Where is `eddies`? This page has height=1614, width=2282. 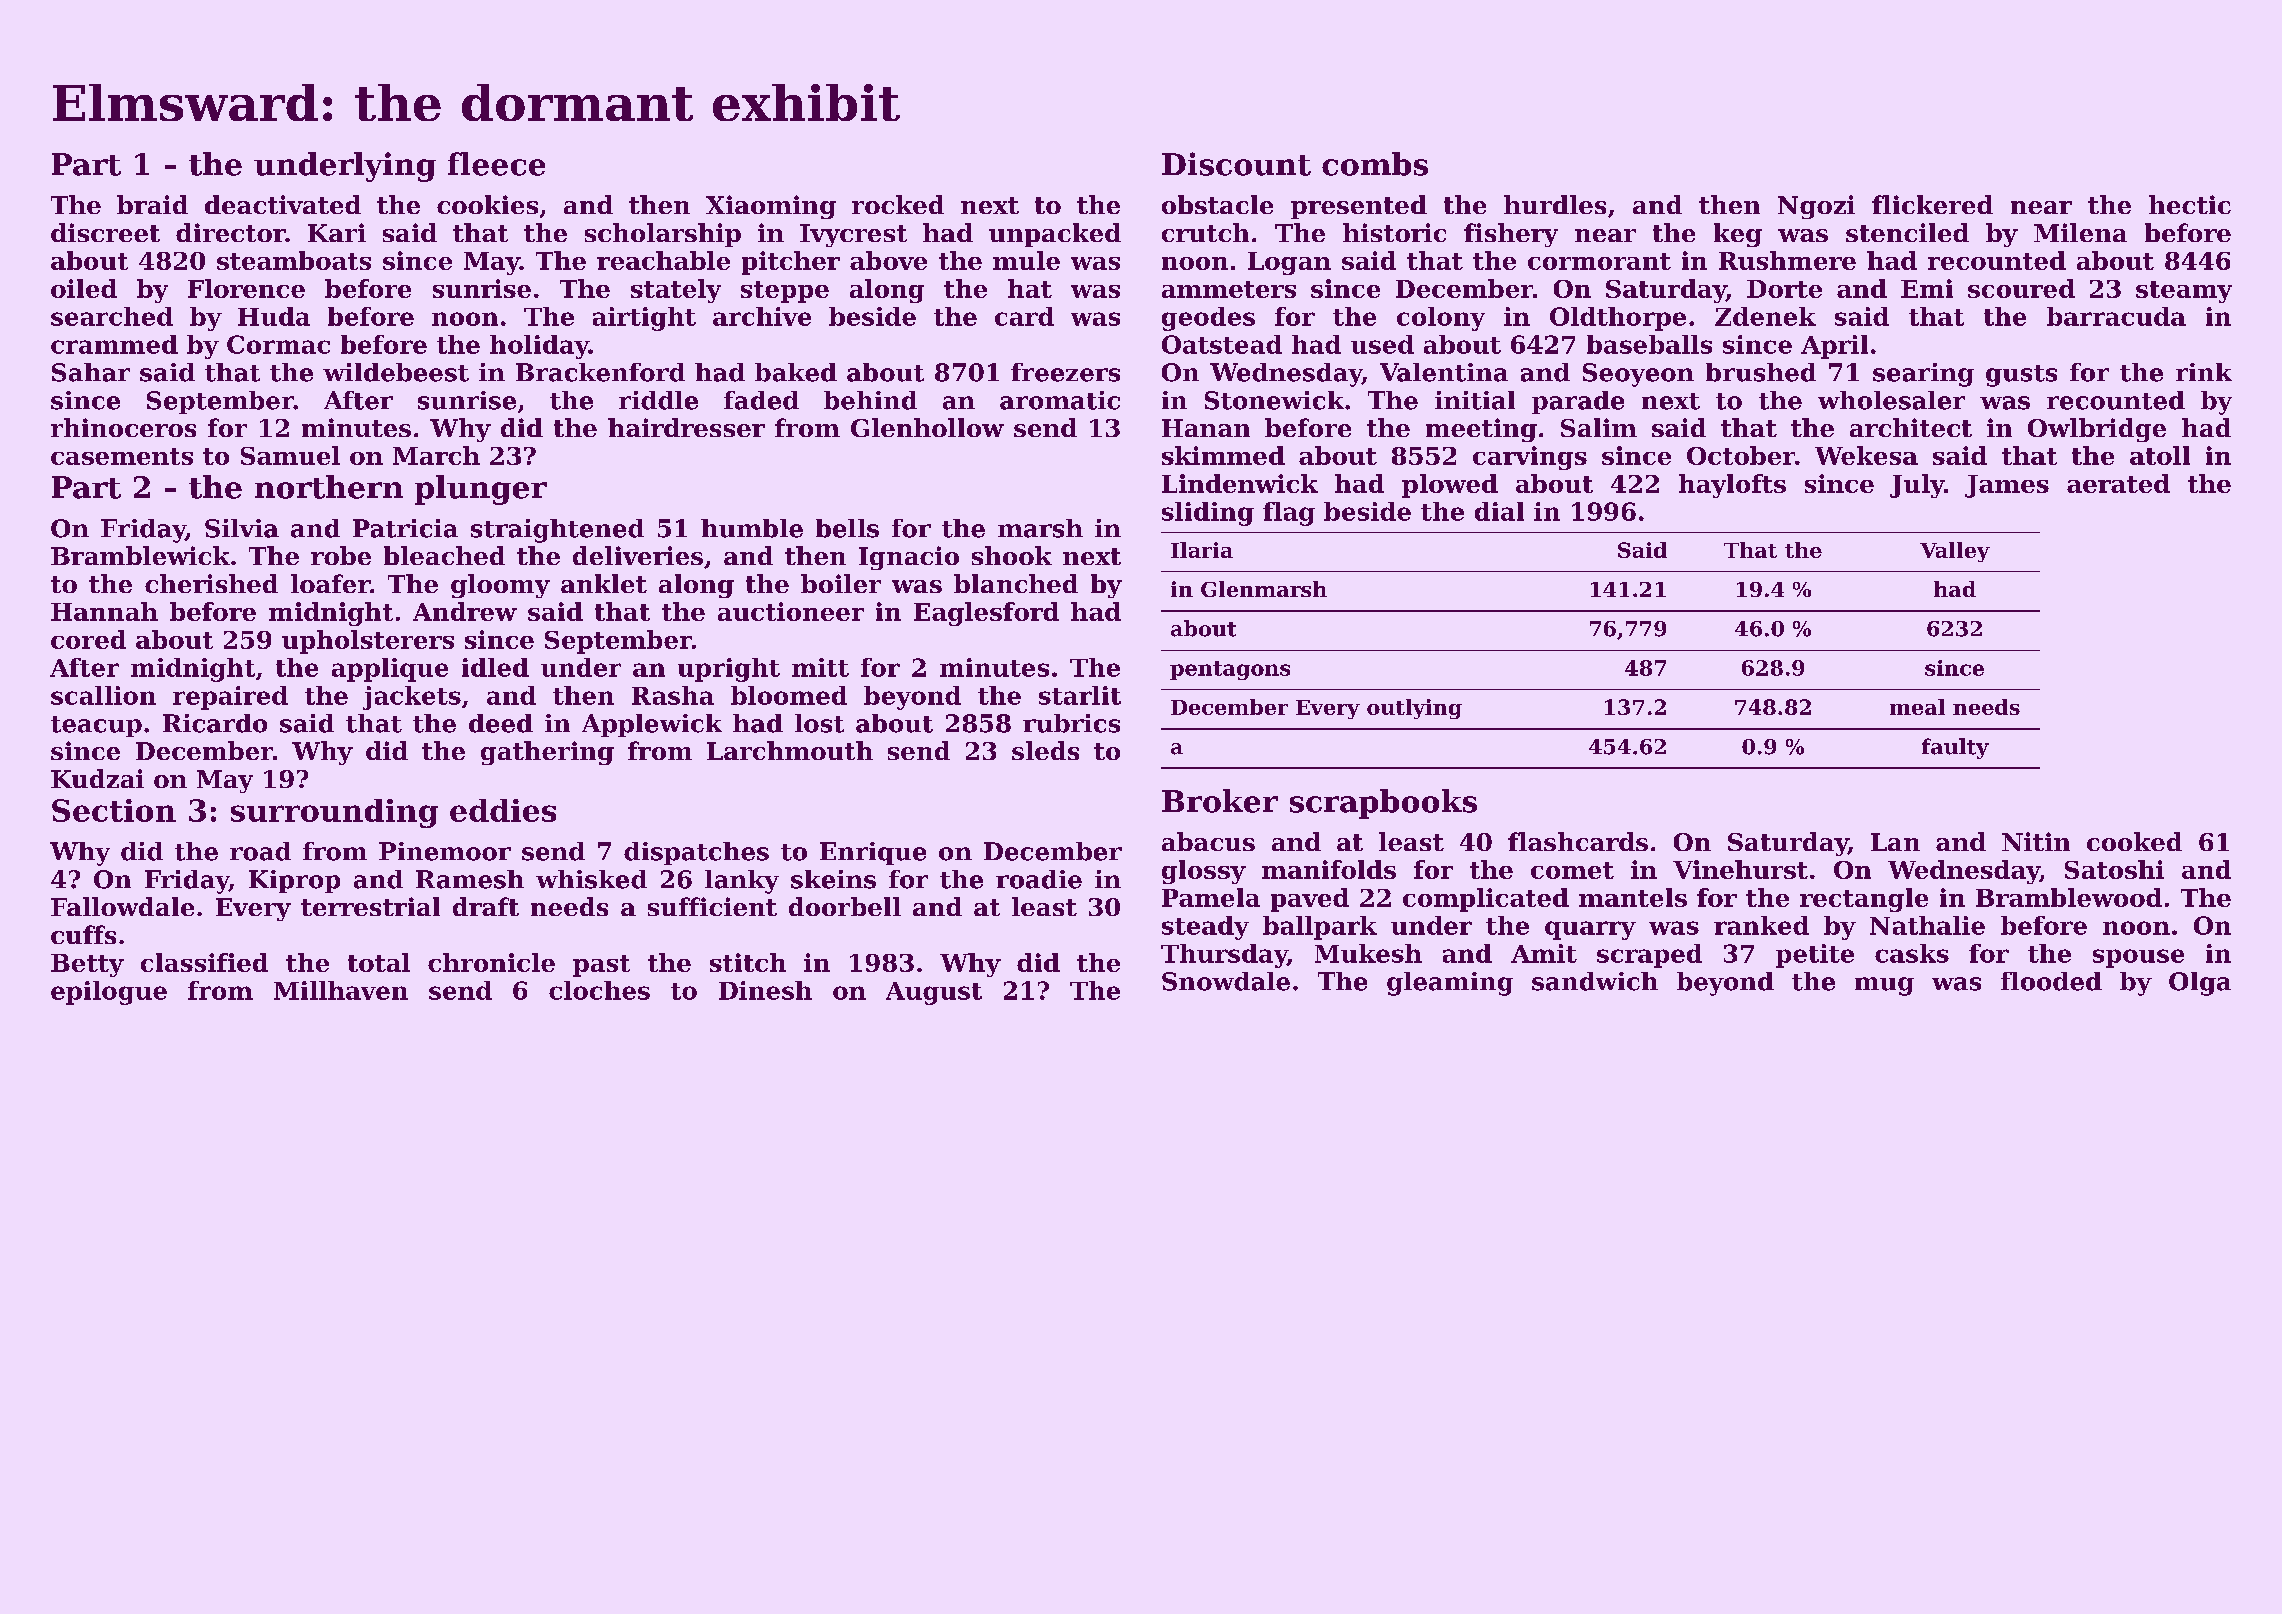 eddies is located at coordinates (503, 810).
